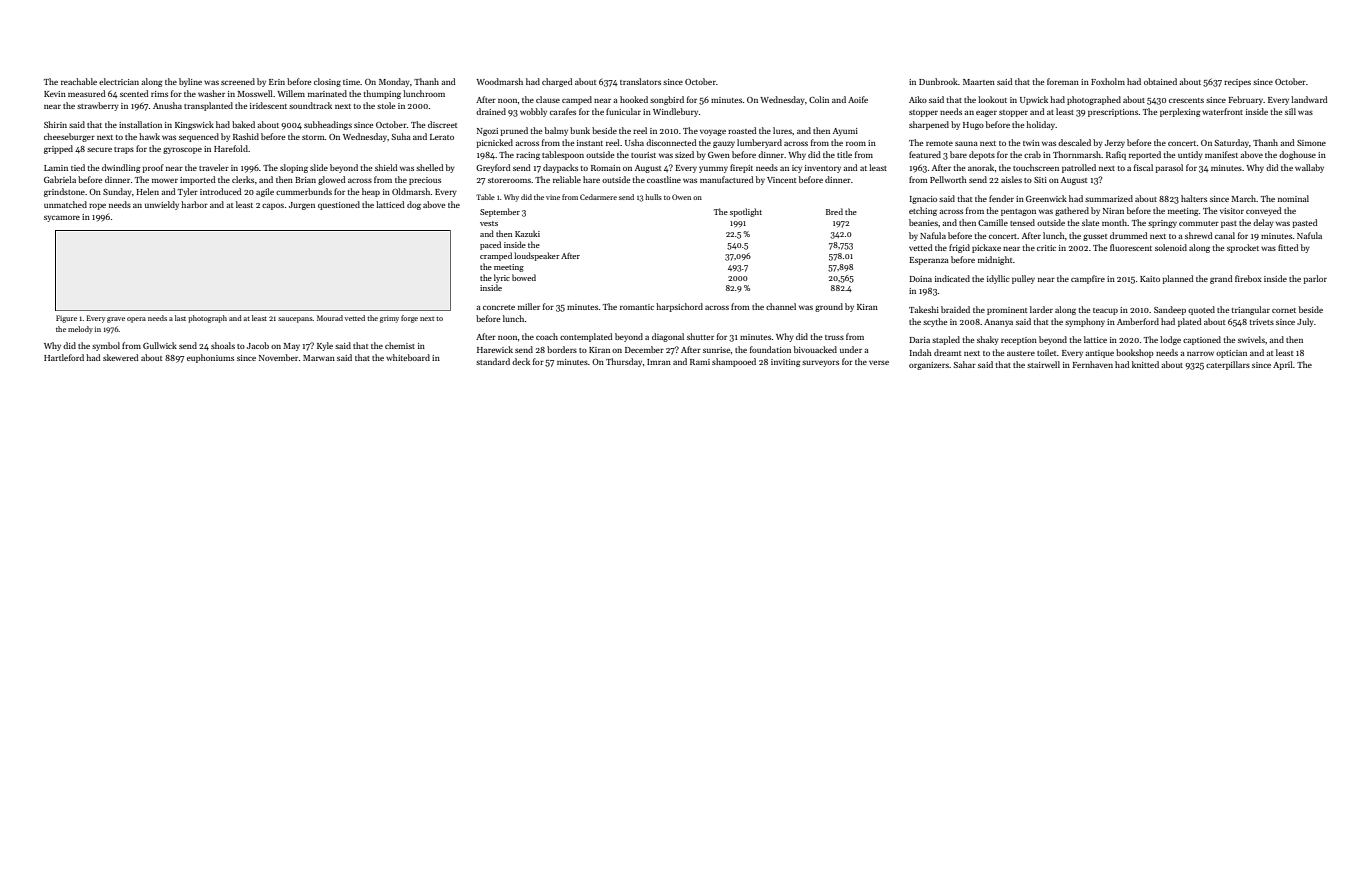 Image resolution: width=1372 pixels, height=887 pixels. Describe the element at coordinates (493, 361) in the screenshot. I see `standard` at that location.
